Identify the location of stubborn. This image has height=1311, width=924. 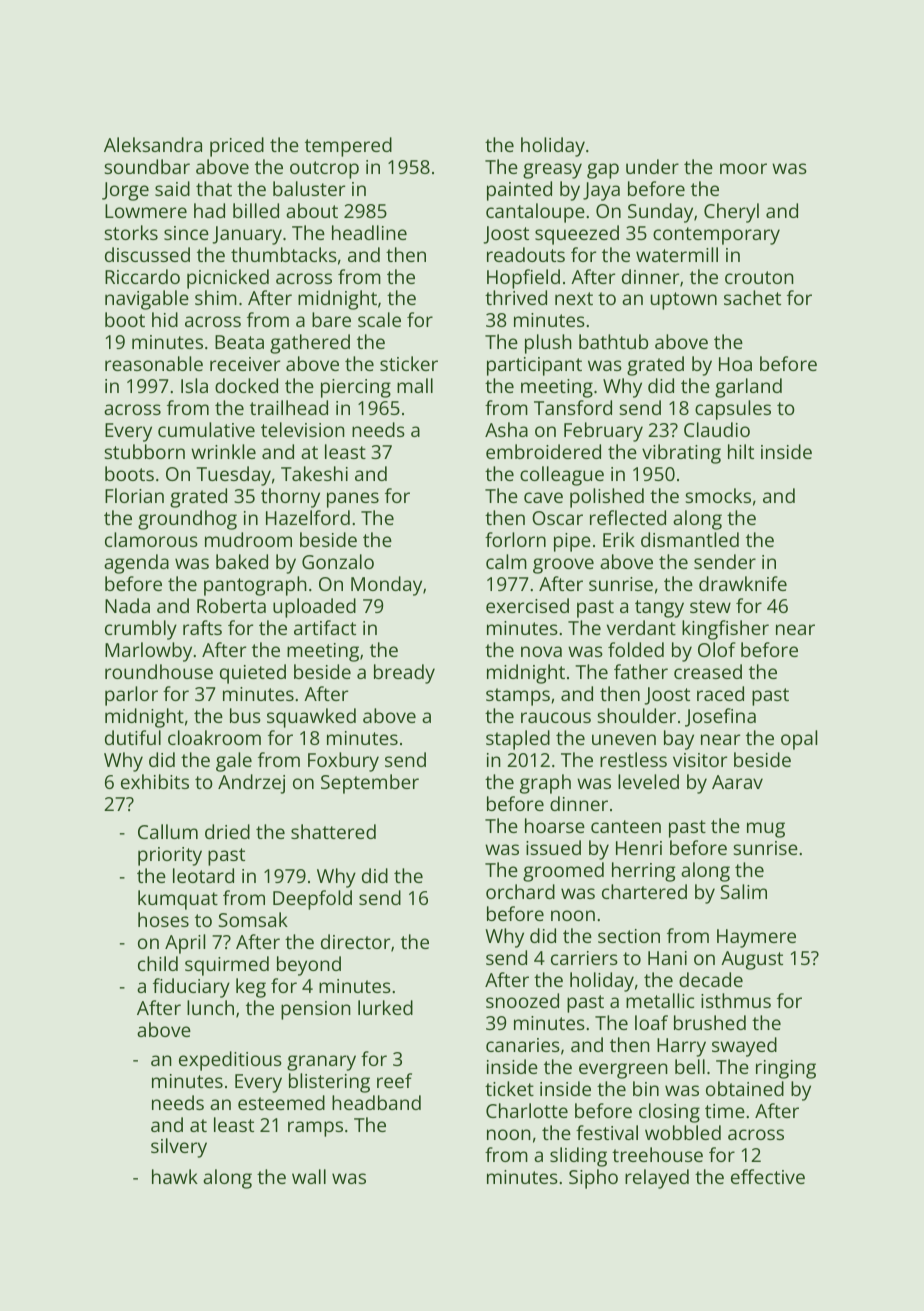
(145, 451).
